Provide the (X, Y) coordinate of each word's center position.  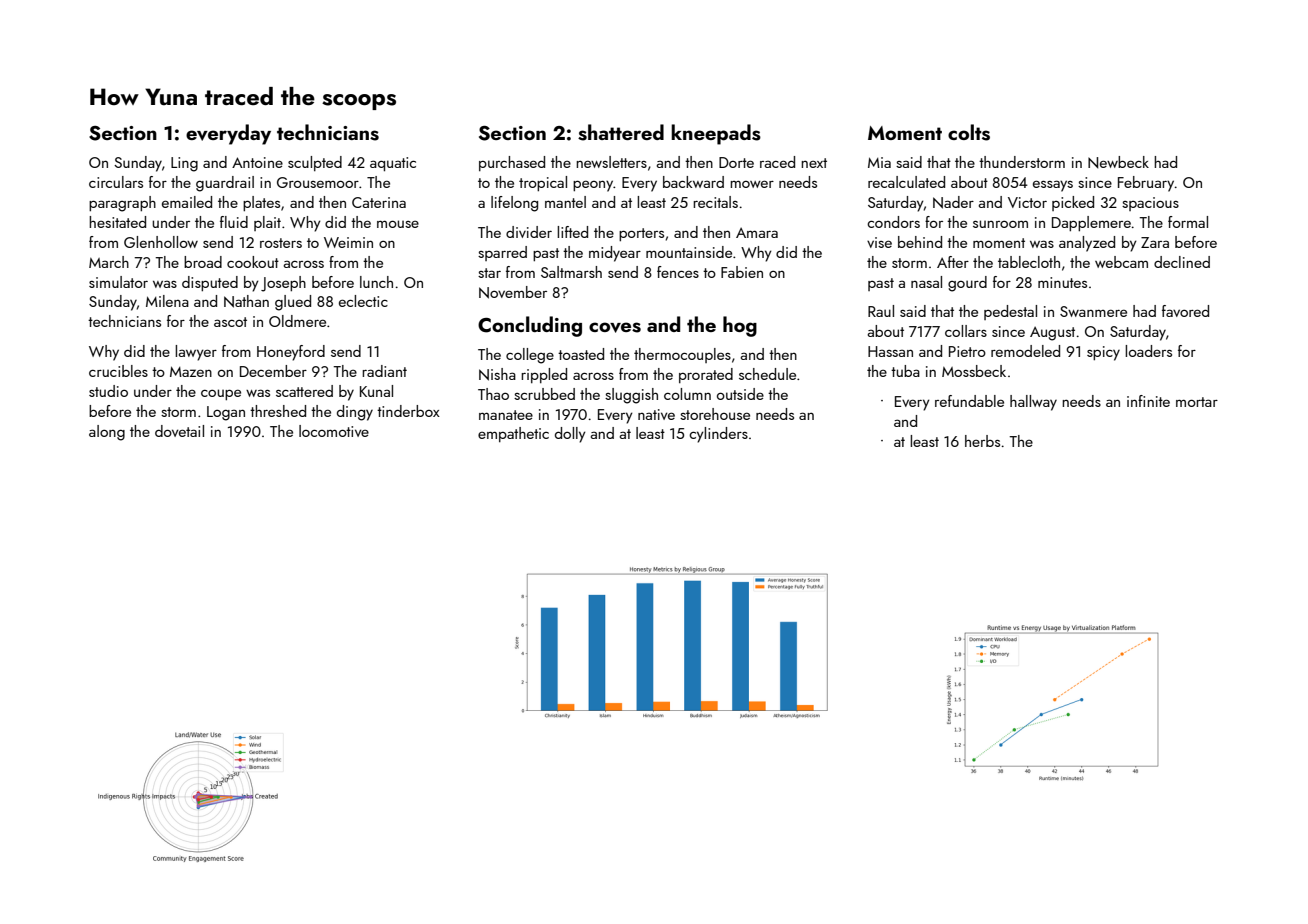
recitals (715, 202)
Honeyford (291, 353)
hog (740, 326)
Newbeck (1118, 162)
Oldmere (297, 321)
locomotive (334, 431)
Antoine (257, 162)
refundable (969, 401)
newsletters (611, 162)
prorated (706, 375)
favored (1185, 311)
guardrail (225, 184)
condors (893, 222)
